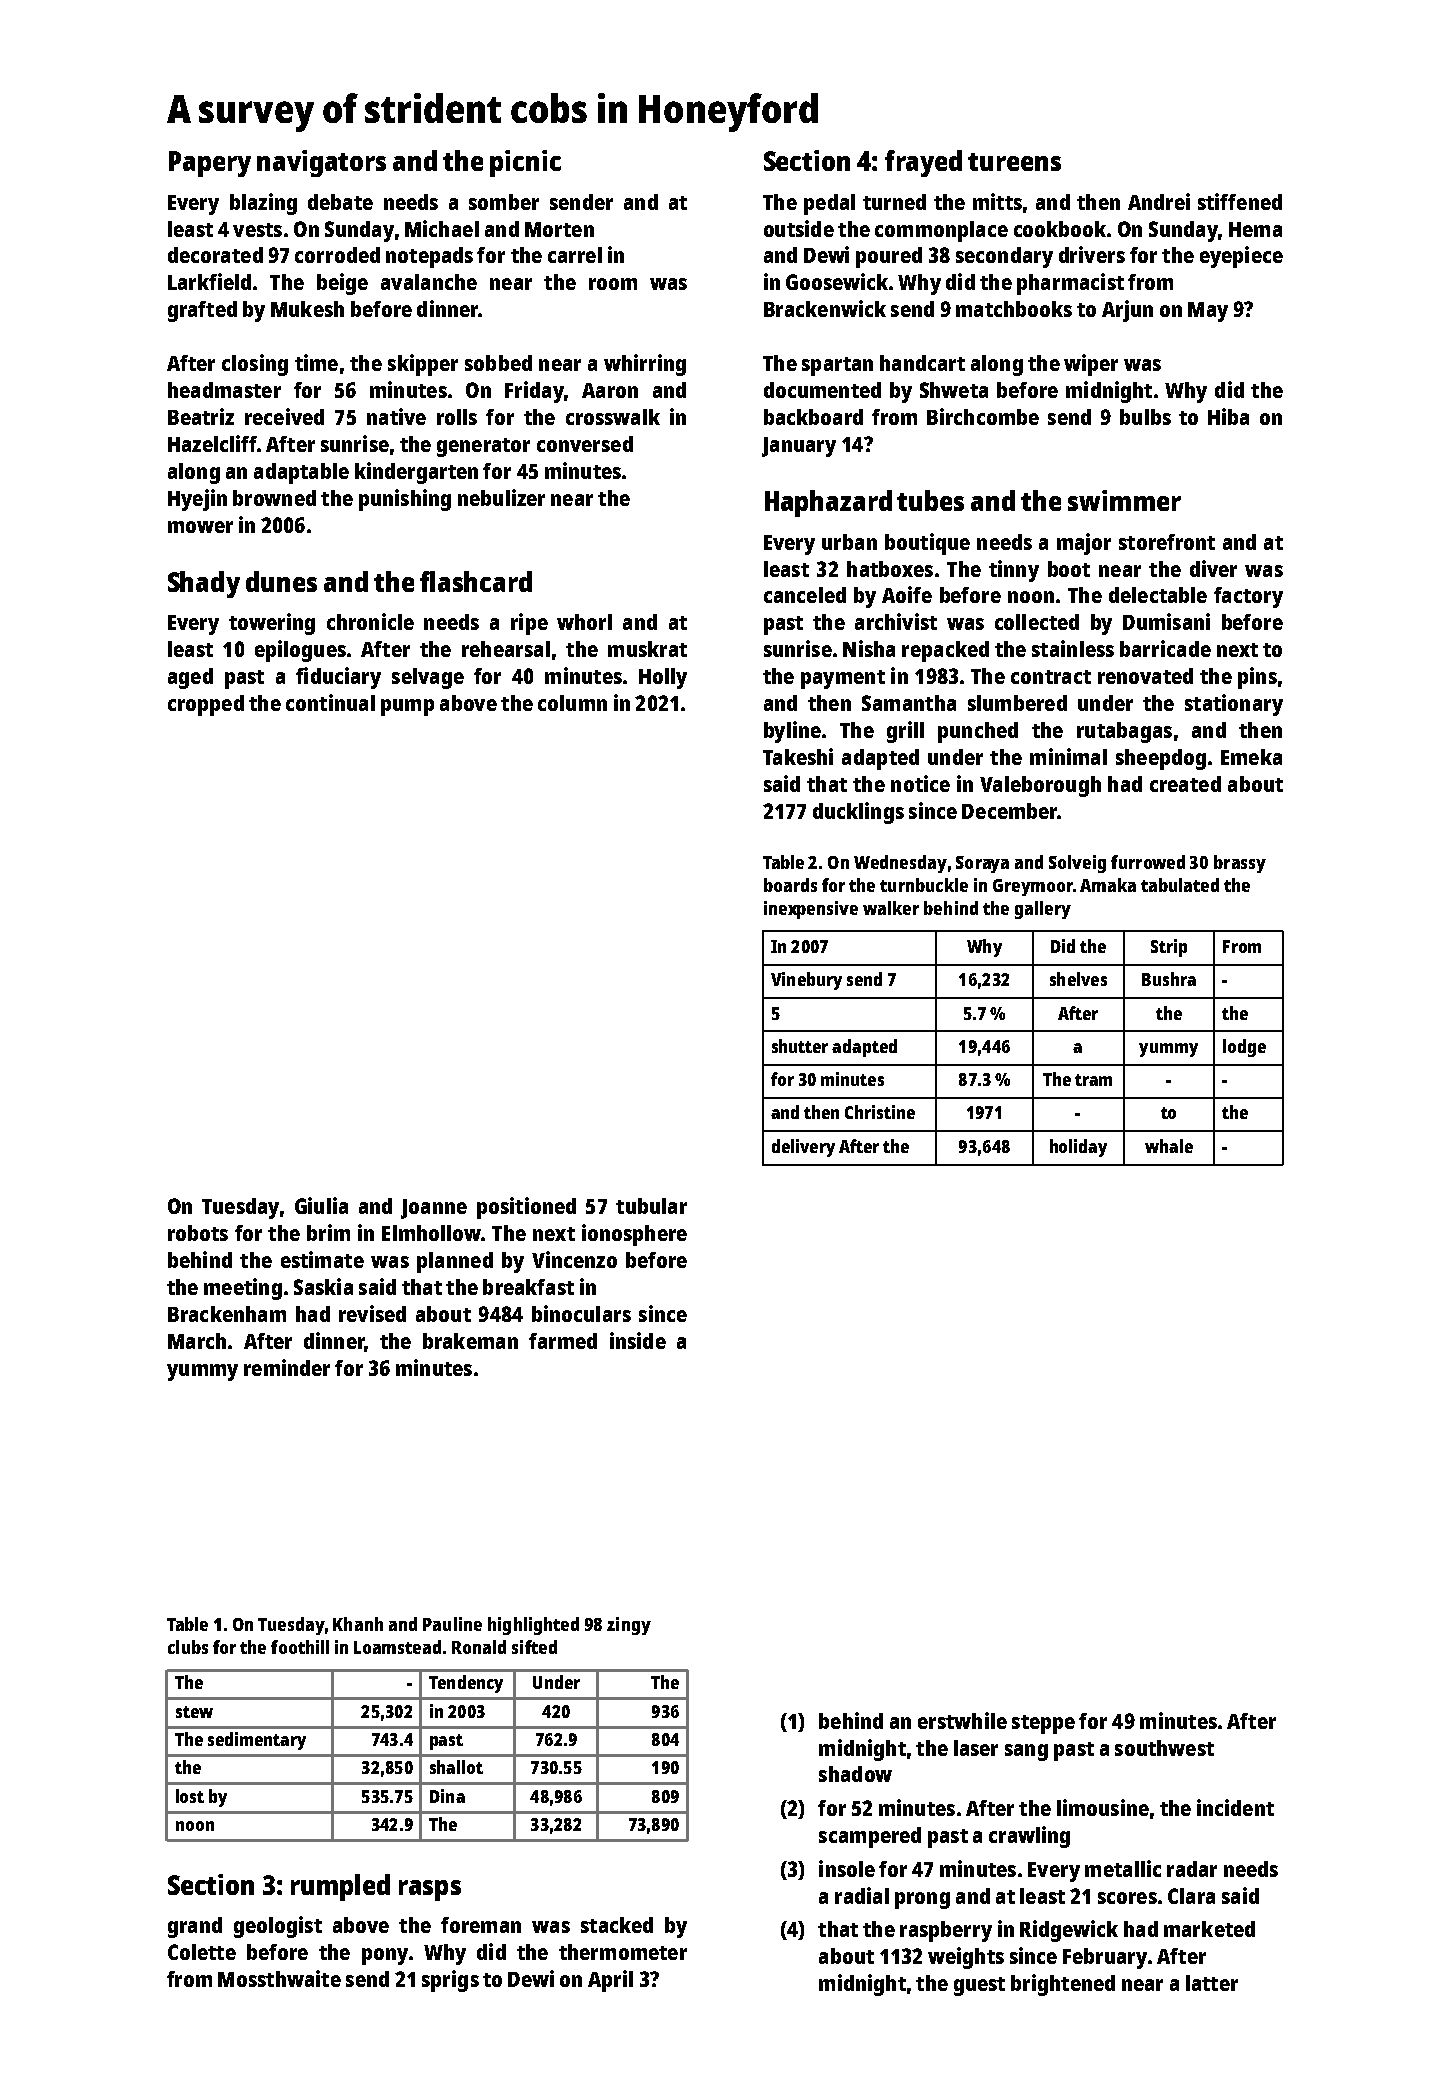 The image size is (1450, 2100). Describe the element at coordinates (1078, 1148) in the page. I see `holiday` at that location.
